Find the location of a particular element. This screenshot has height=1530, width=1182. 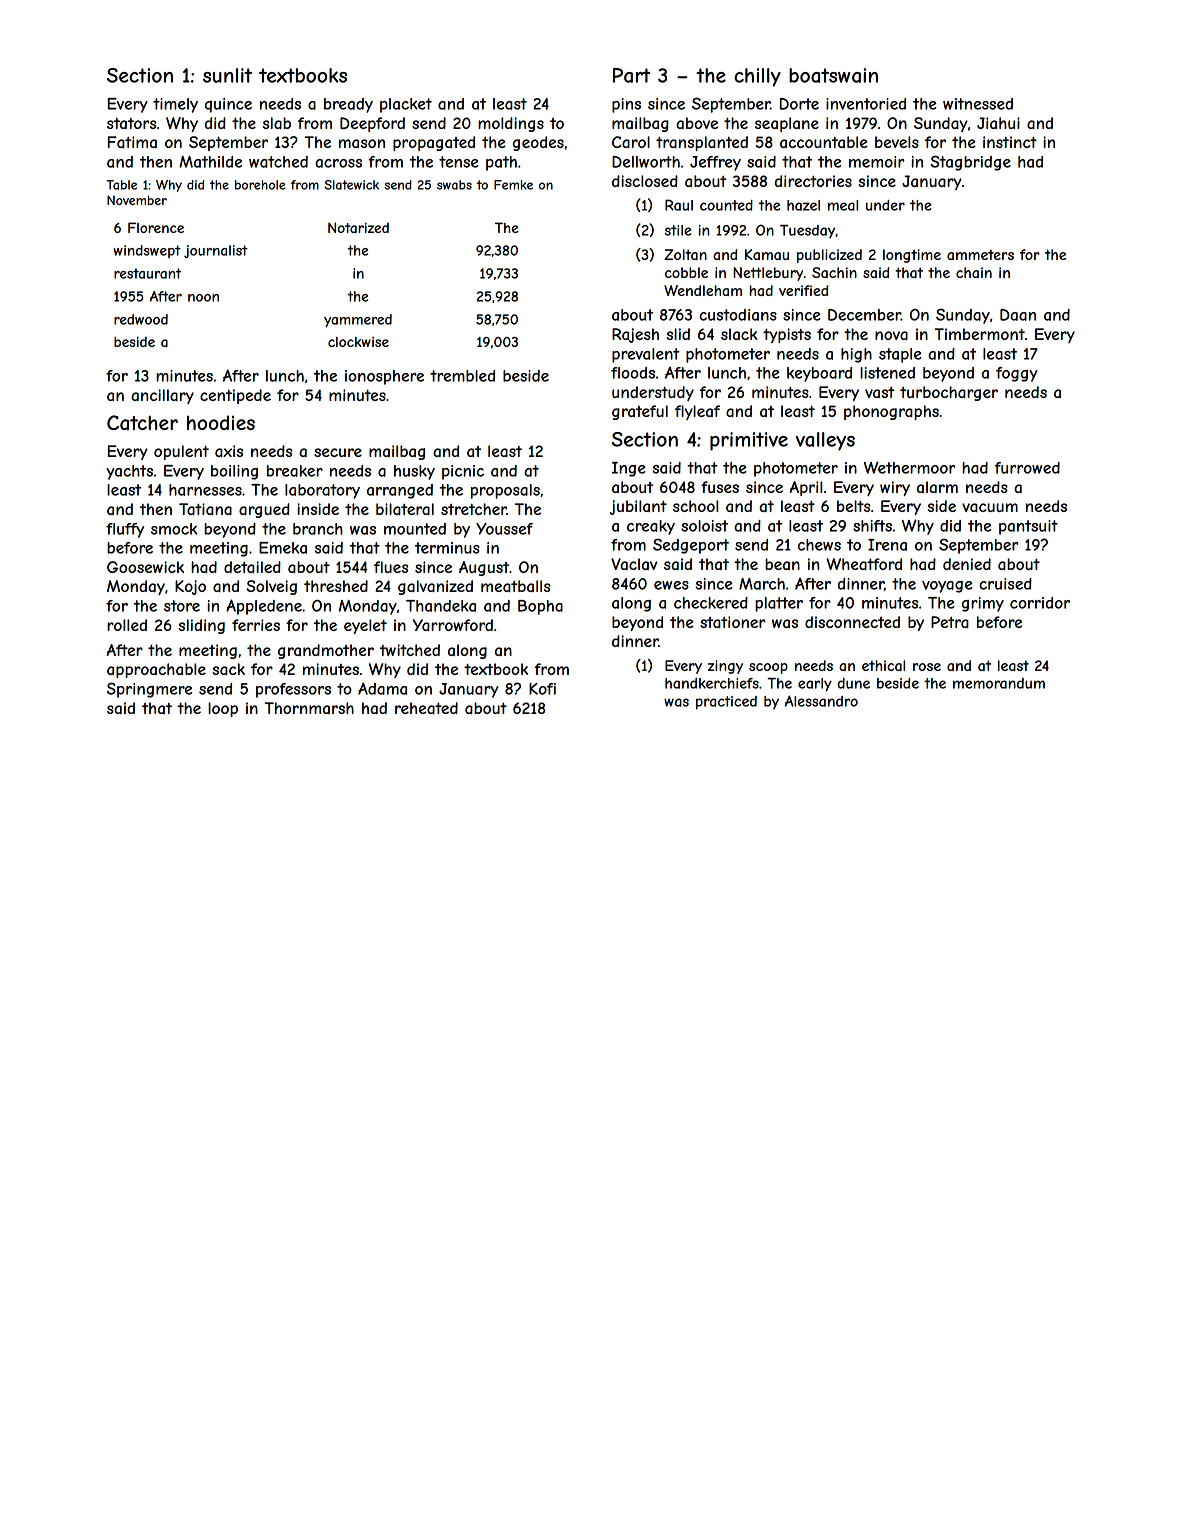

Rajesh is located at coordinates (635, 335).
